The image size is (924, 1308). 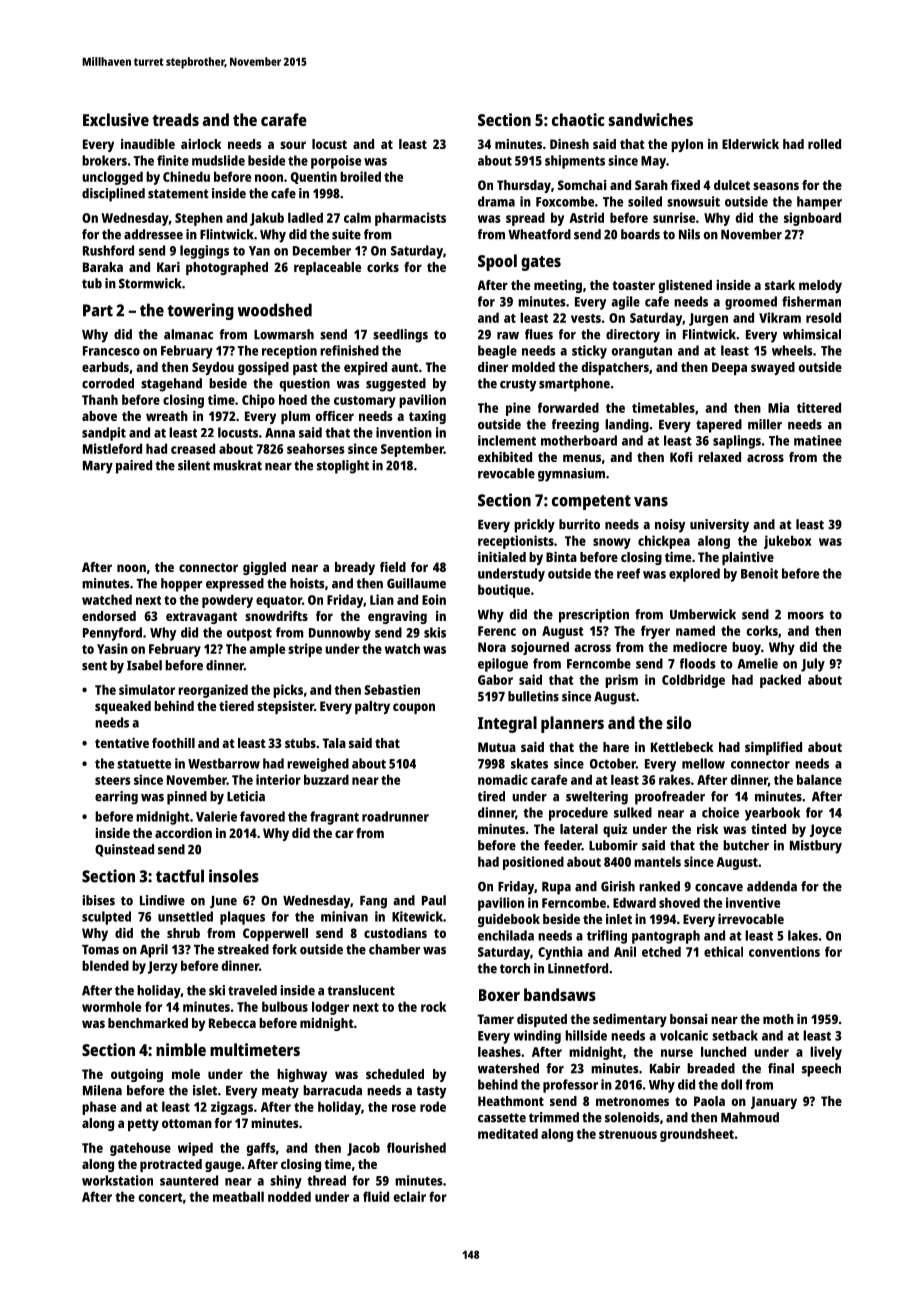 What do you see at coordinates (148, 144) in the screenshot?
I see `inaudible` at bounding box center [148, 144].
